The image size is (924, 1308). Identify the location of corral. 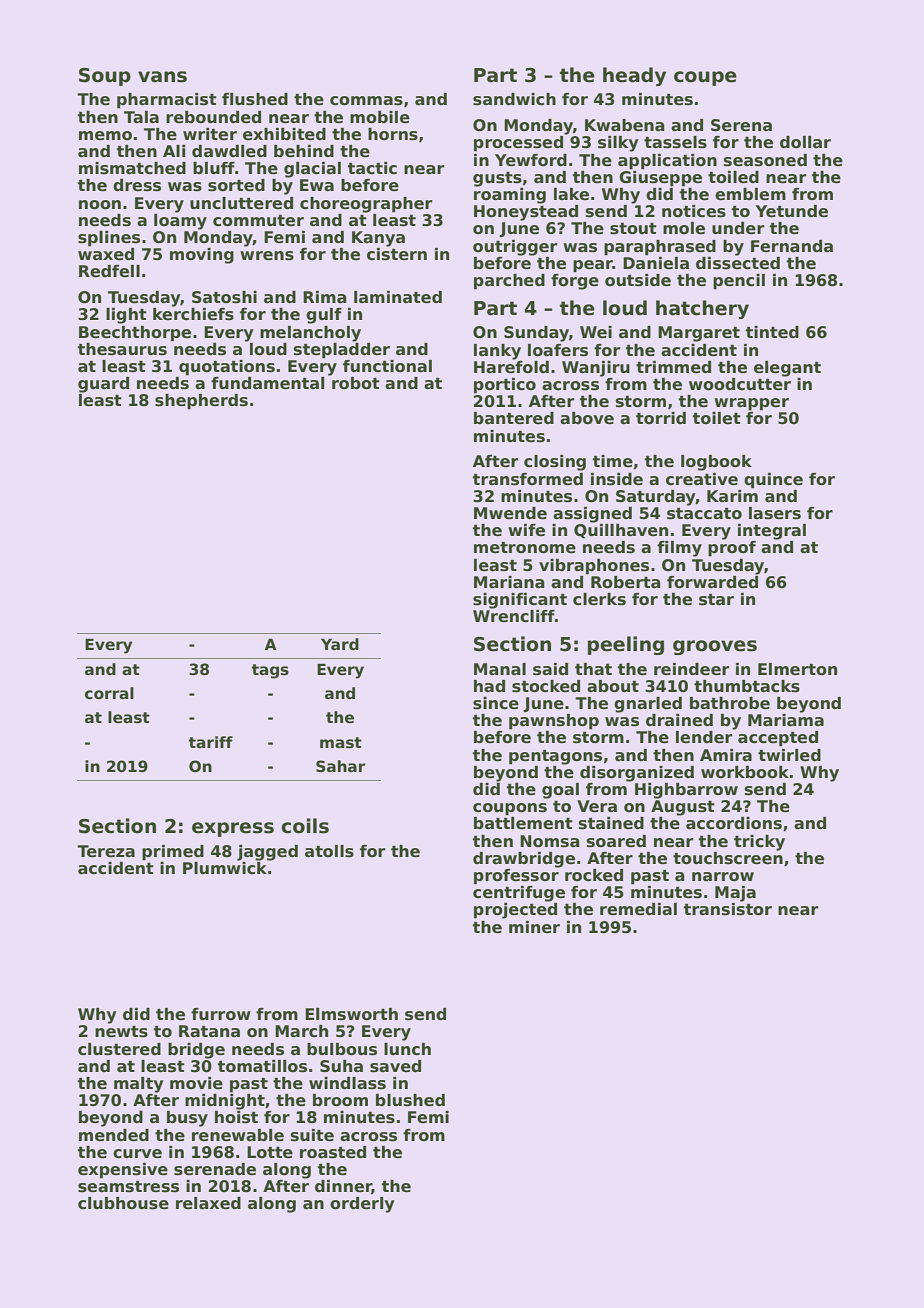
(109, 693).
